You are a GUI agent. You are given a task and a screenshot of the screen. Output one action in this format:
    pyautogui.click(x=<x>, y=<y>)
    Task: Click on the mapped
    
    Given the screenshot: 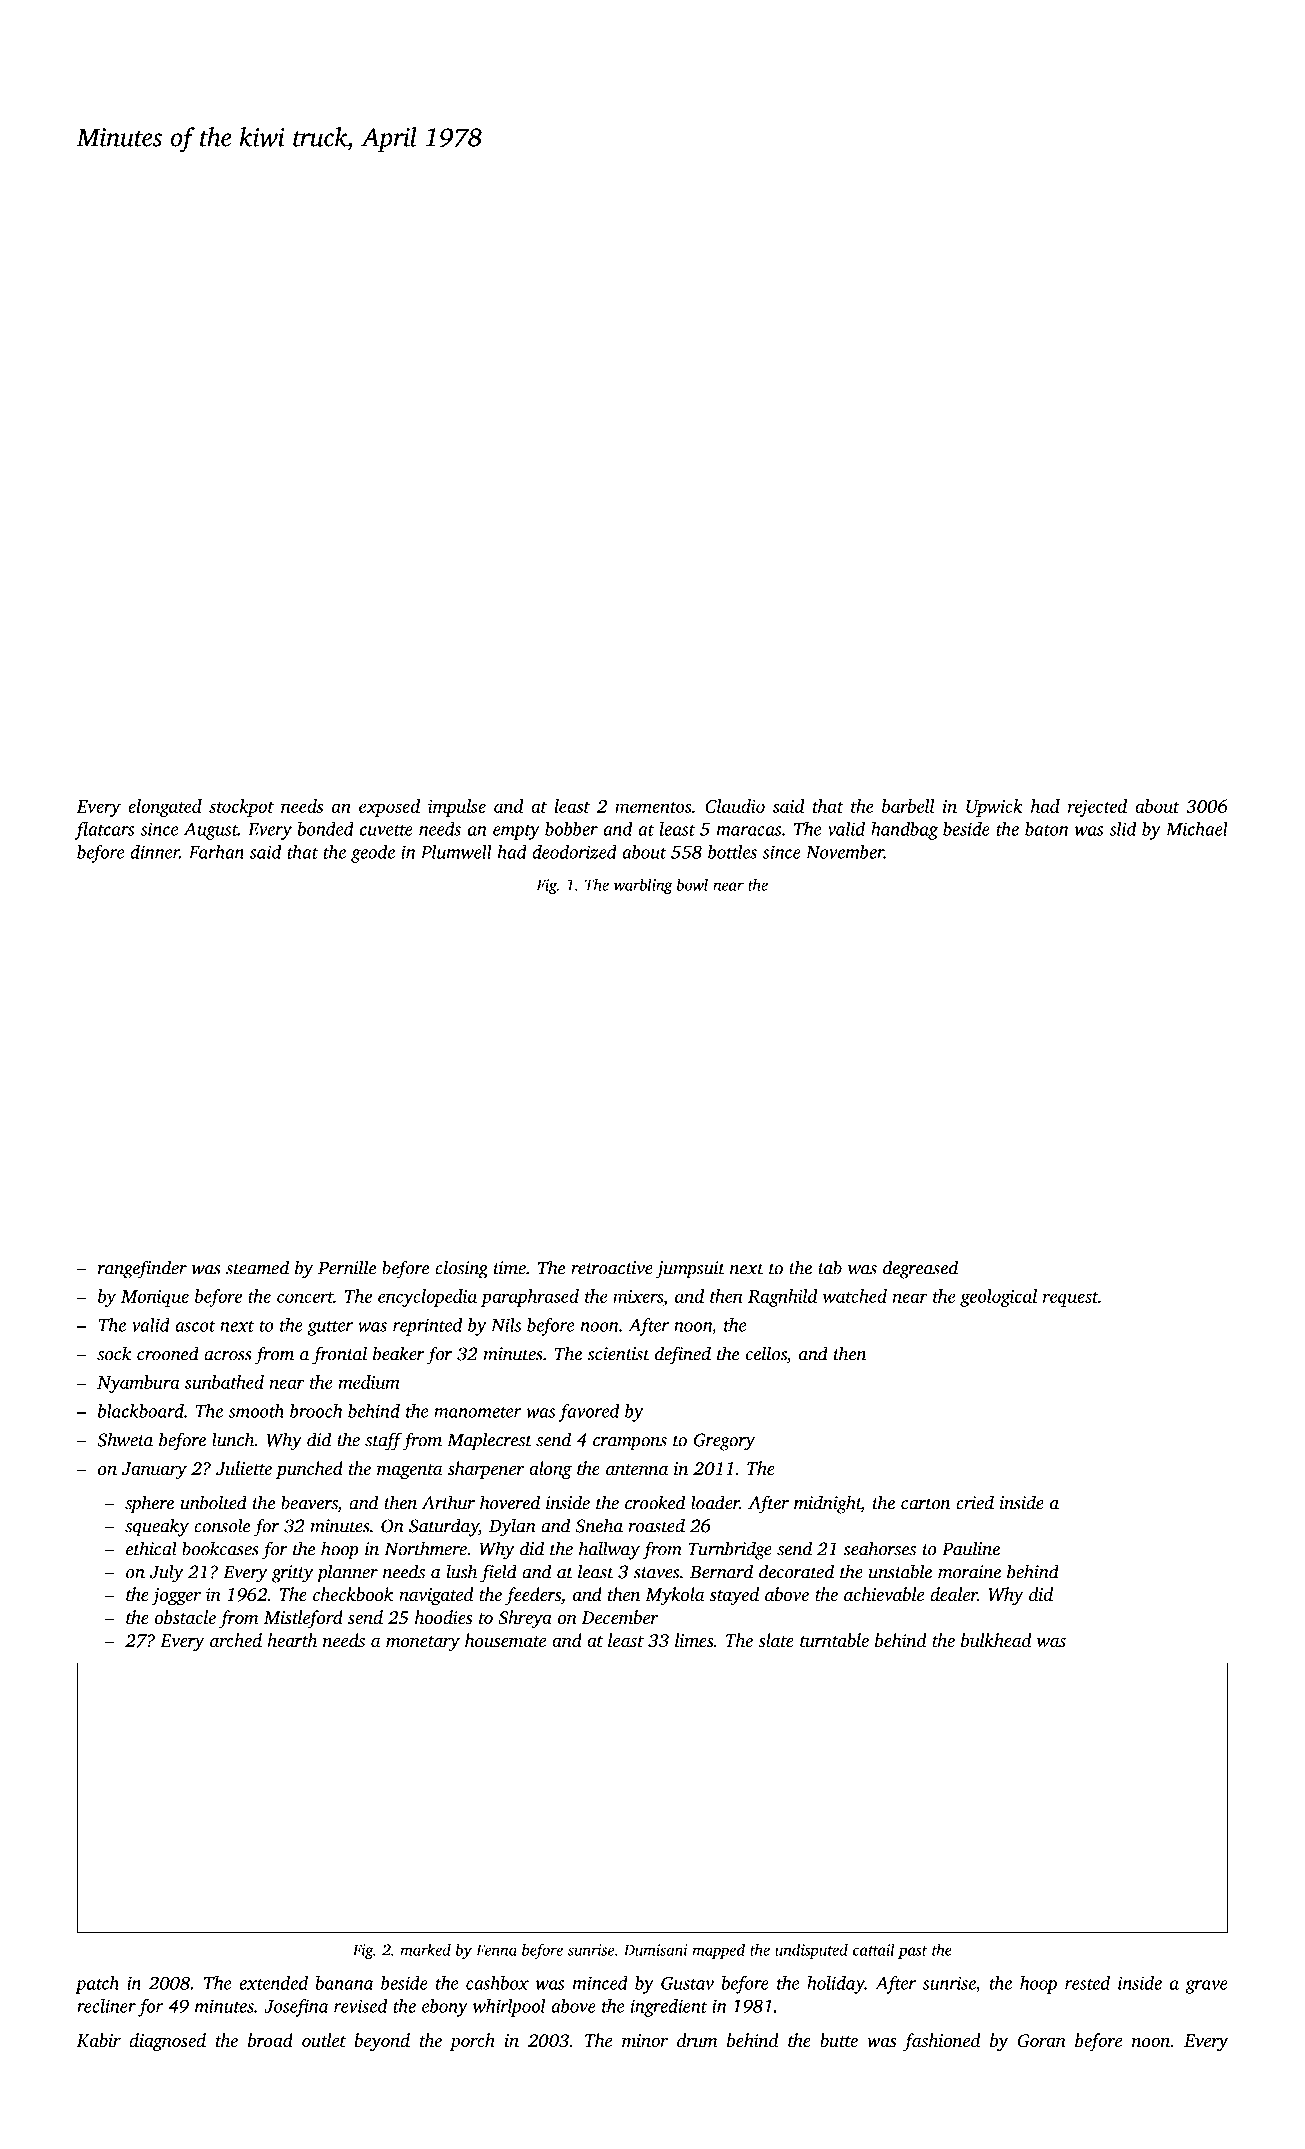 What is the action you would take?
    pyautogui.click(x=718, y=1951)
